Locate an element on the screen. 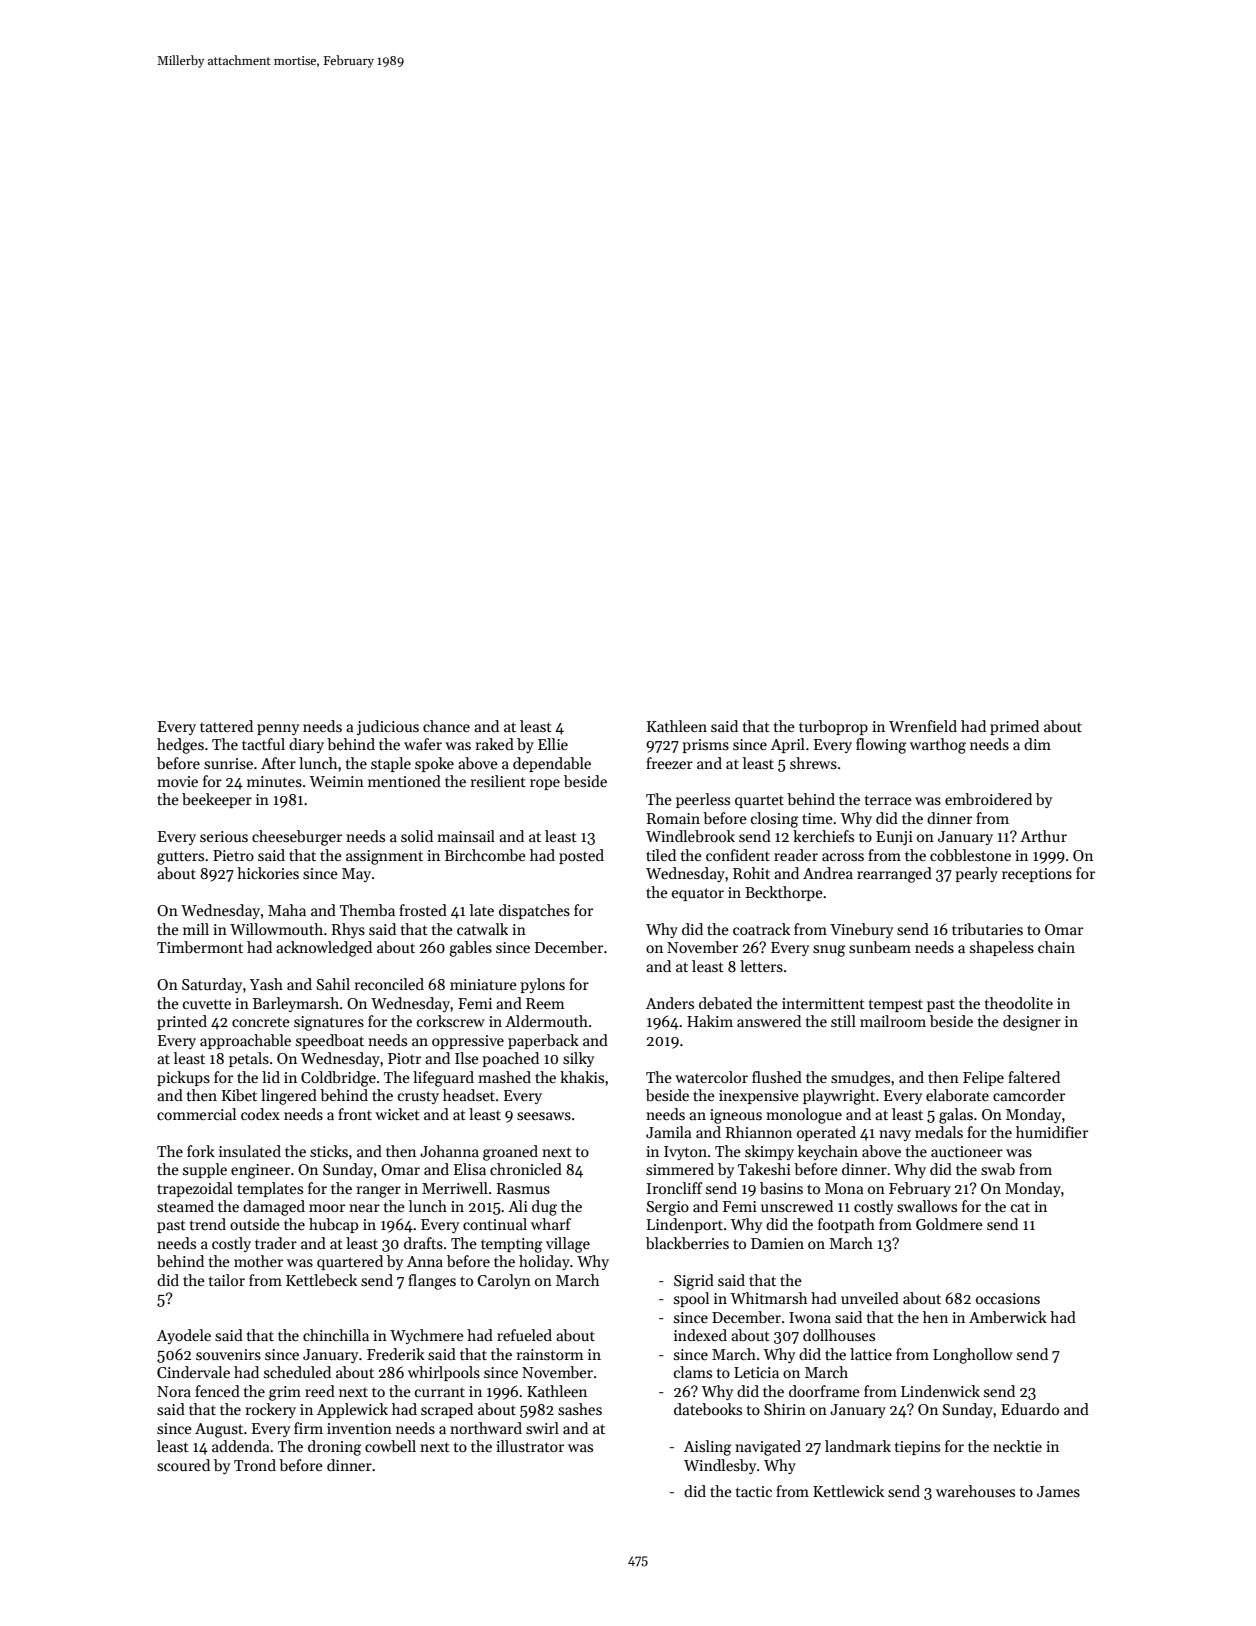  solid is located at coordinates (417, 836).
